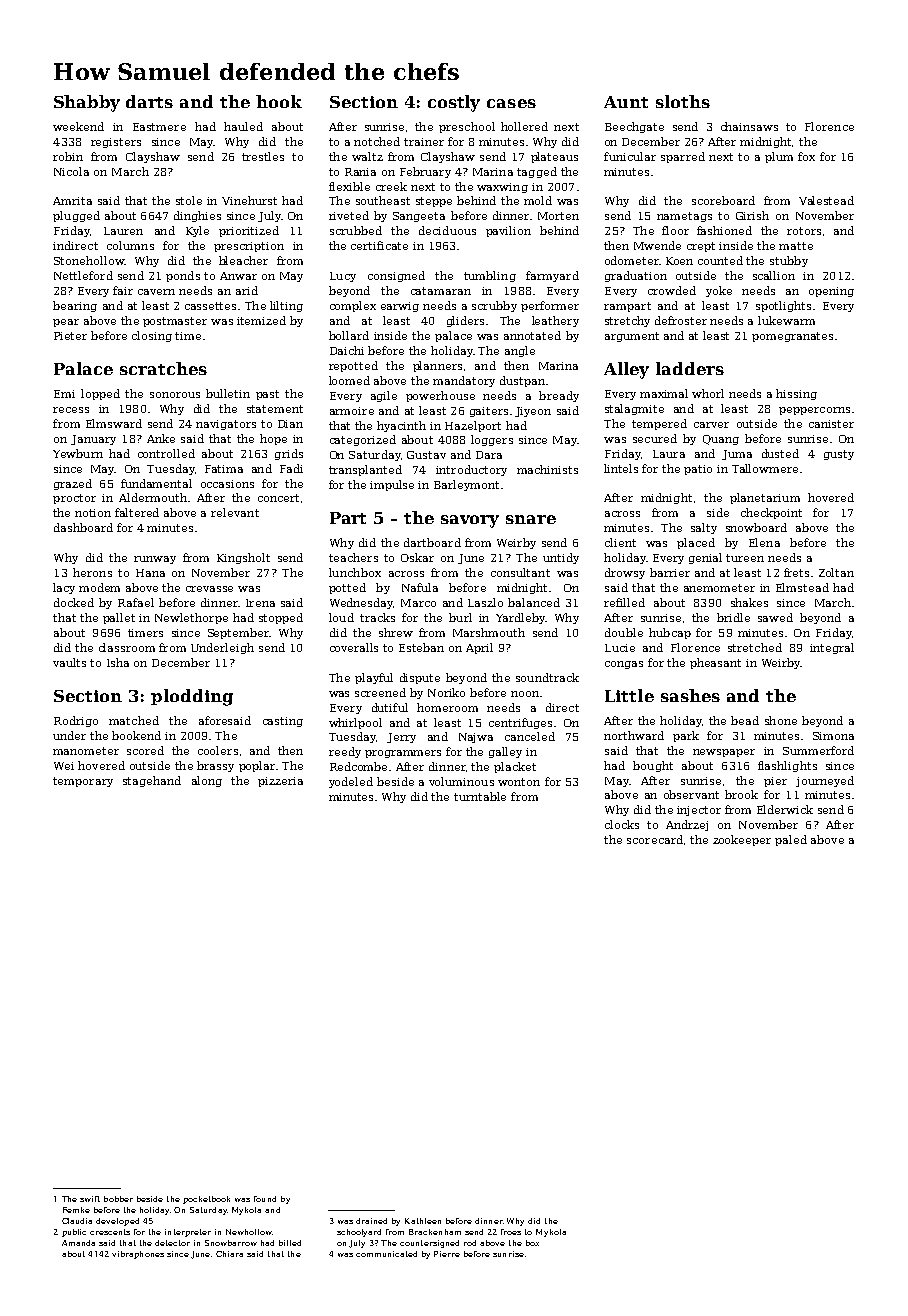 This screenshot has height=1316, width=908. What do you see at coordinates (290, 1243) in the screenshot?
I see `billed` at bounding box center [290, 1243].
